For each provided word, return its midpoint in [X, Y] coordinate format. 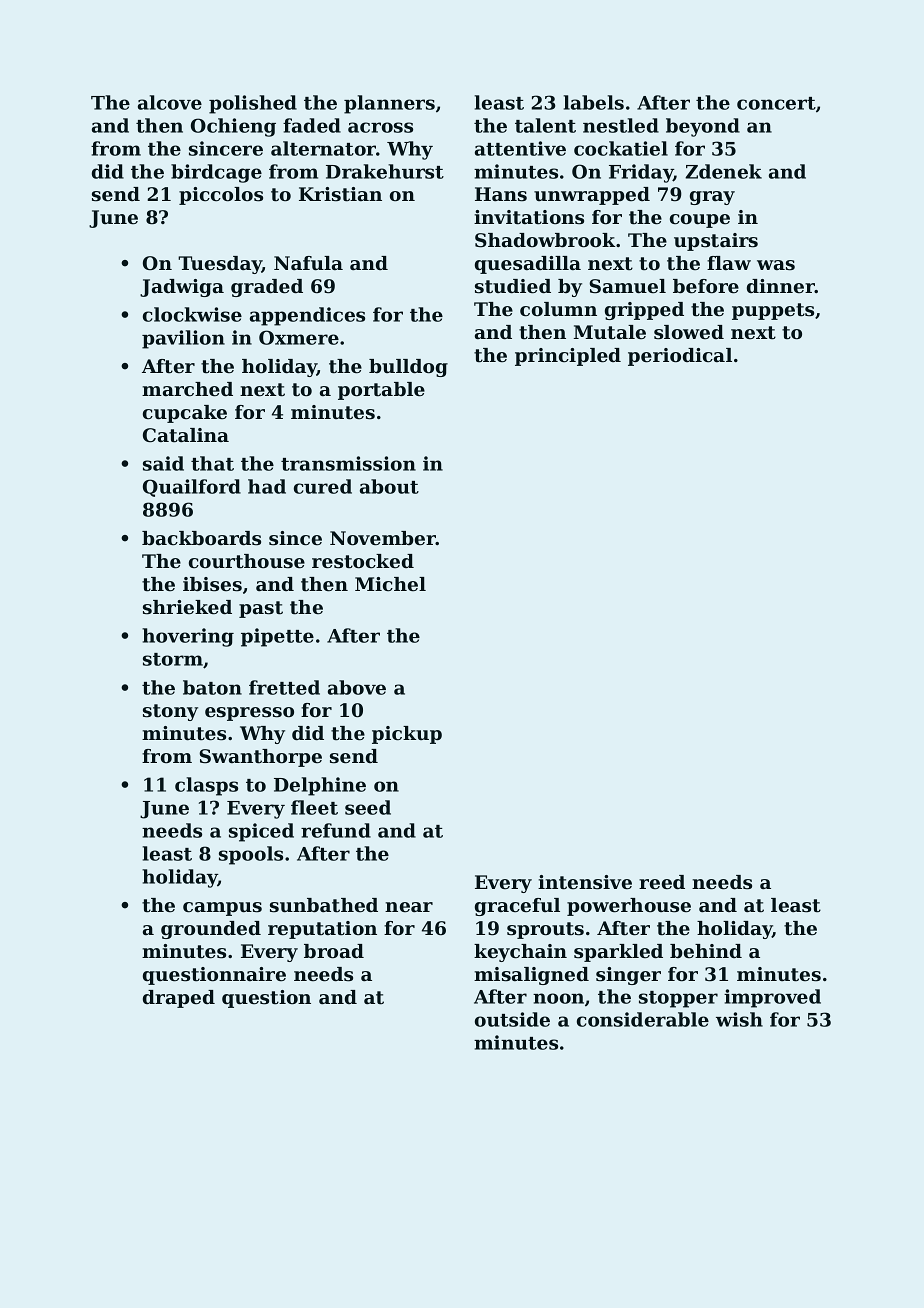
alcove [170, 102]
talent [545, 125]
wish [739, 1019]
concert [776, 103]
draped [179, 999]
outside [512, 1019]
